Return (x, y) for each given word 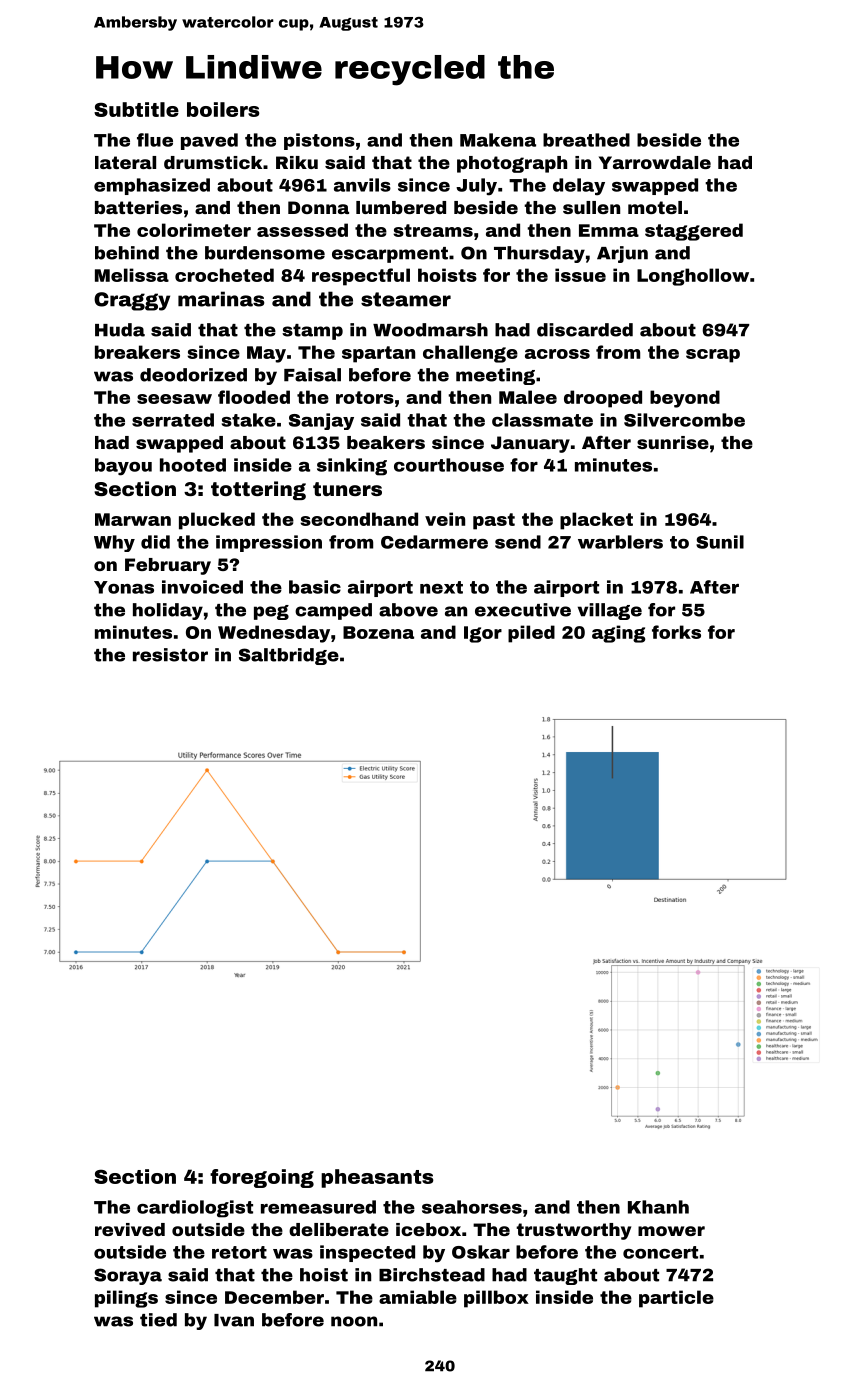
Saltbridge (289, 656)
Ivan (234, 1320)
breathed (586, 140)
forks (676, 632)
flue (155, 140)
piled (531, 634)
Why (114, 543)
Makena (498, 140)
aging (618, 634)
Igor (483, 634)
